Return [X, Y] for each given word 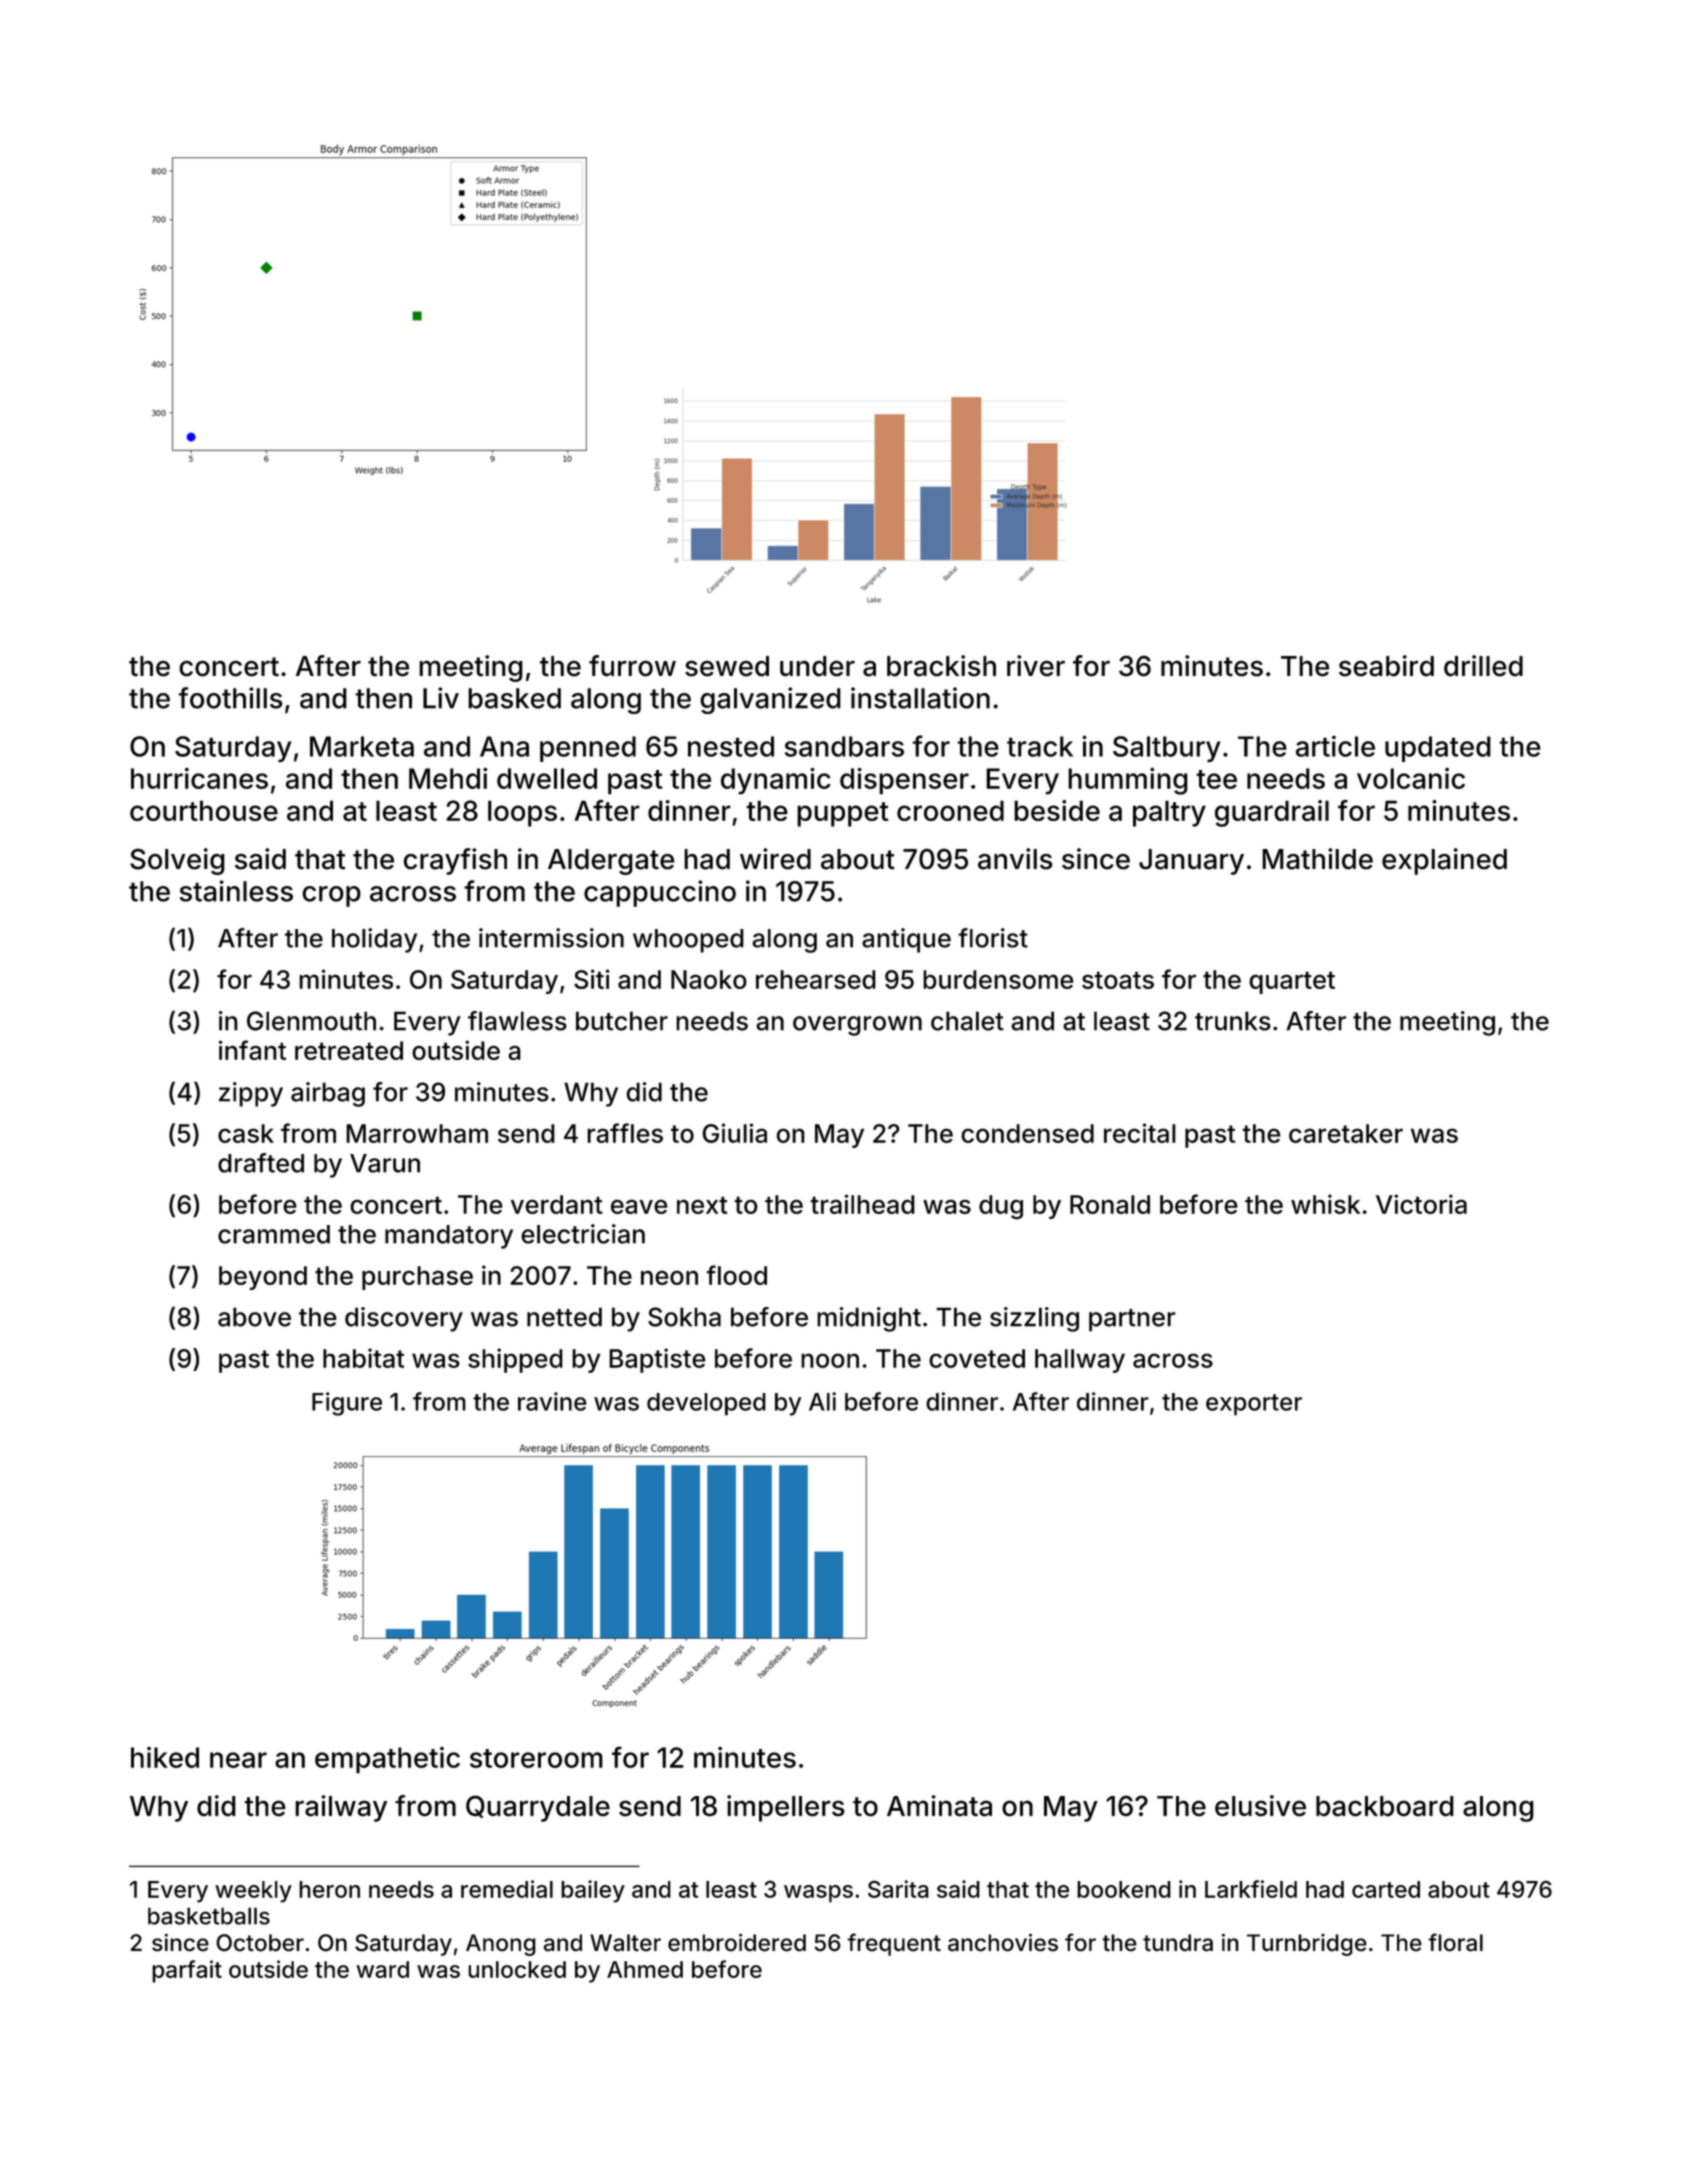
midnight [869, 1319]
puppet [842, 814]
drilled [1483, 666]
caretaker [1346, 1133]
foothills [230, 698]
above [254, 1317]
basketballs [209, 1916]
